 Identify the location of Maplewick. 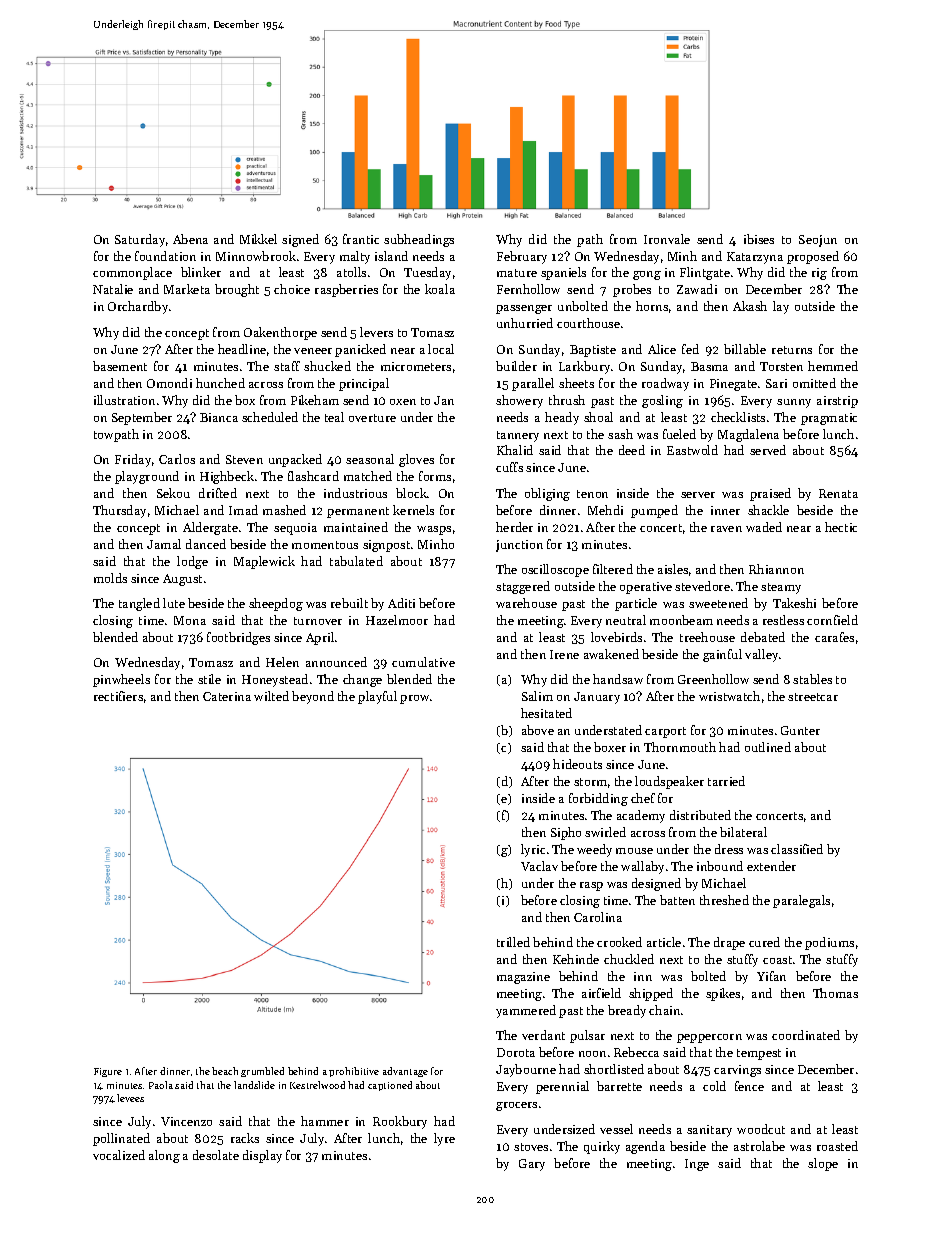
(264, 562).
